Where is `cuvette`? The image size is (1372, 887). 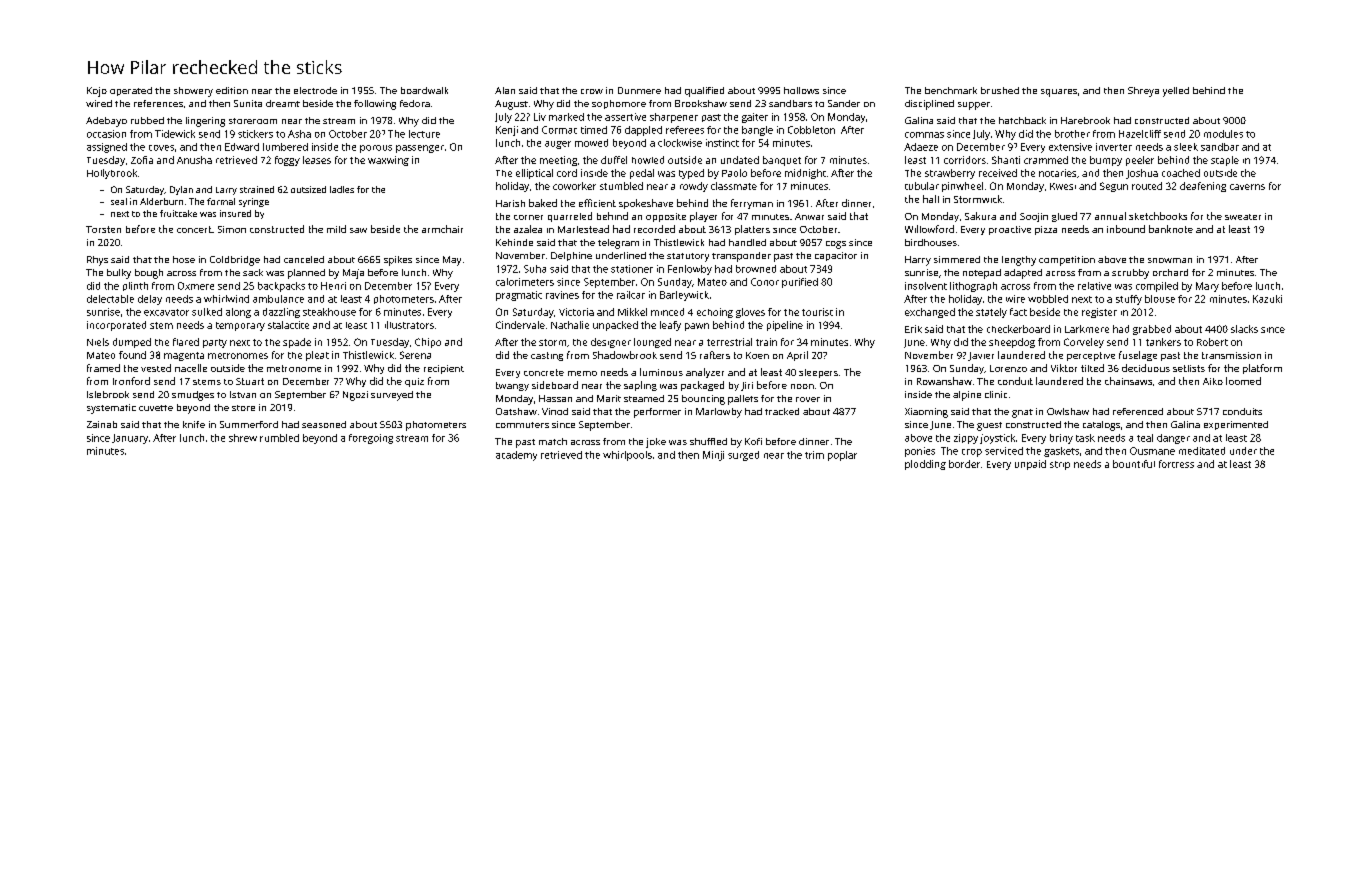 cuvette is located at coordinates (156, 408).
